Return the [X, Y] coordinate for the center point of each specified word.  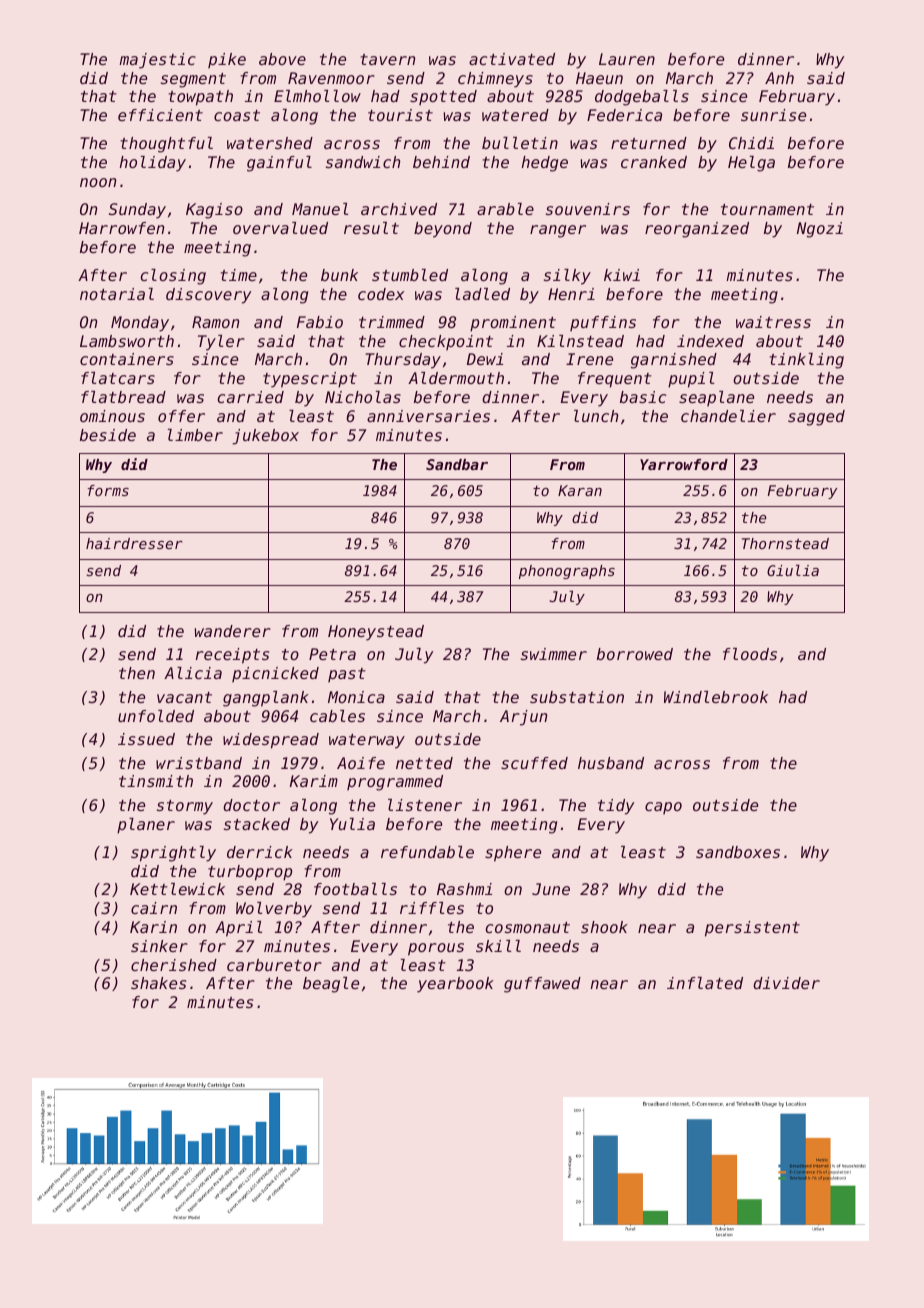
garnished [674, 361]
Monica [356, 697]
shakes [158, 983]
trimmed [392, 322]
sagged [816, 418]
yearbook [455, 985]
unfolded [156, 716]
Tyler [221, 343]
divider [786, 983]
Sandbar [457, 464]
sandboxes [738, 852]
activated [512, 59]
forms [108, 490]
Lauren [627, 59]
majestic [157, 61]
